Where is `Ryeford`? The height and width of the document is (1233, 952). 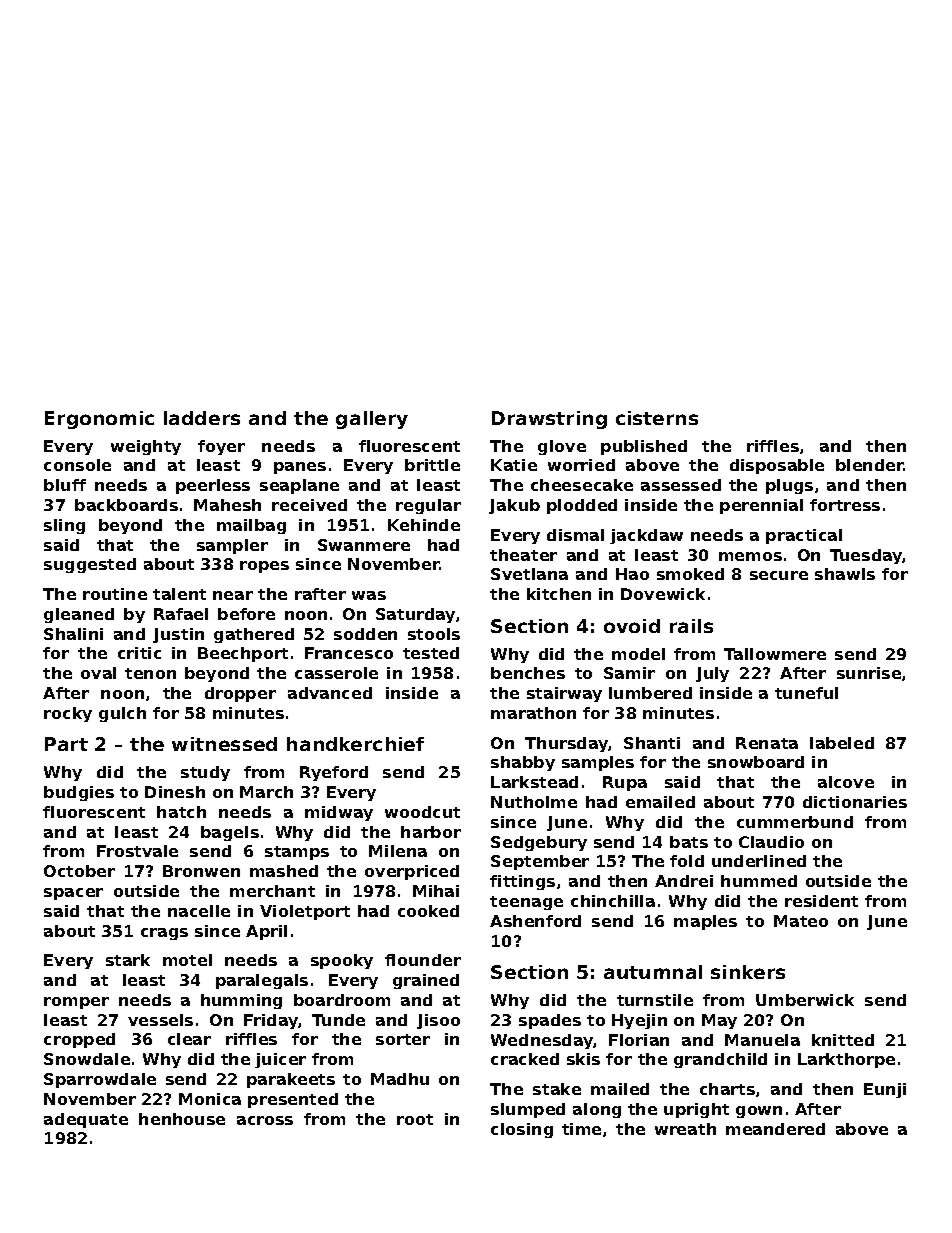 Ryeford is located at coordinates (334, 773).
